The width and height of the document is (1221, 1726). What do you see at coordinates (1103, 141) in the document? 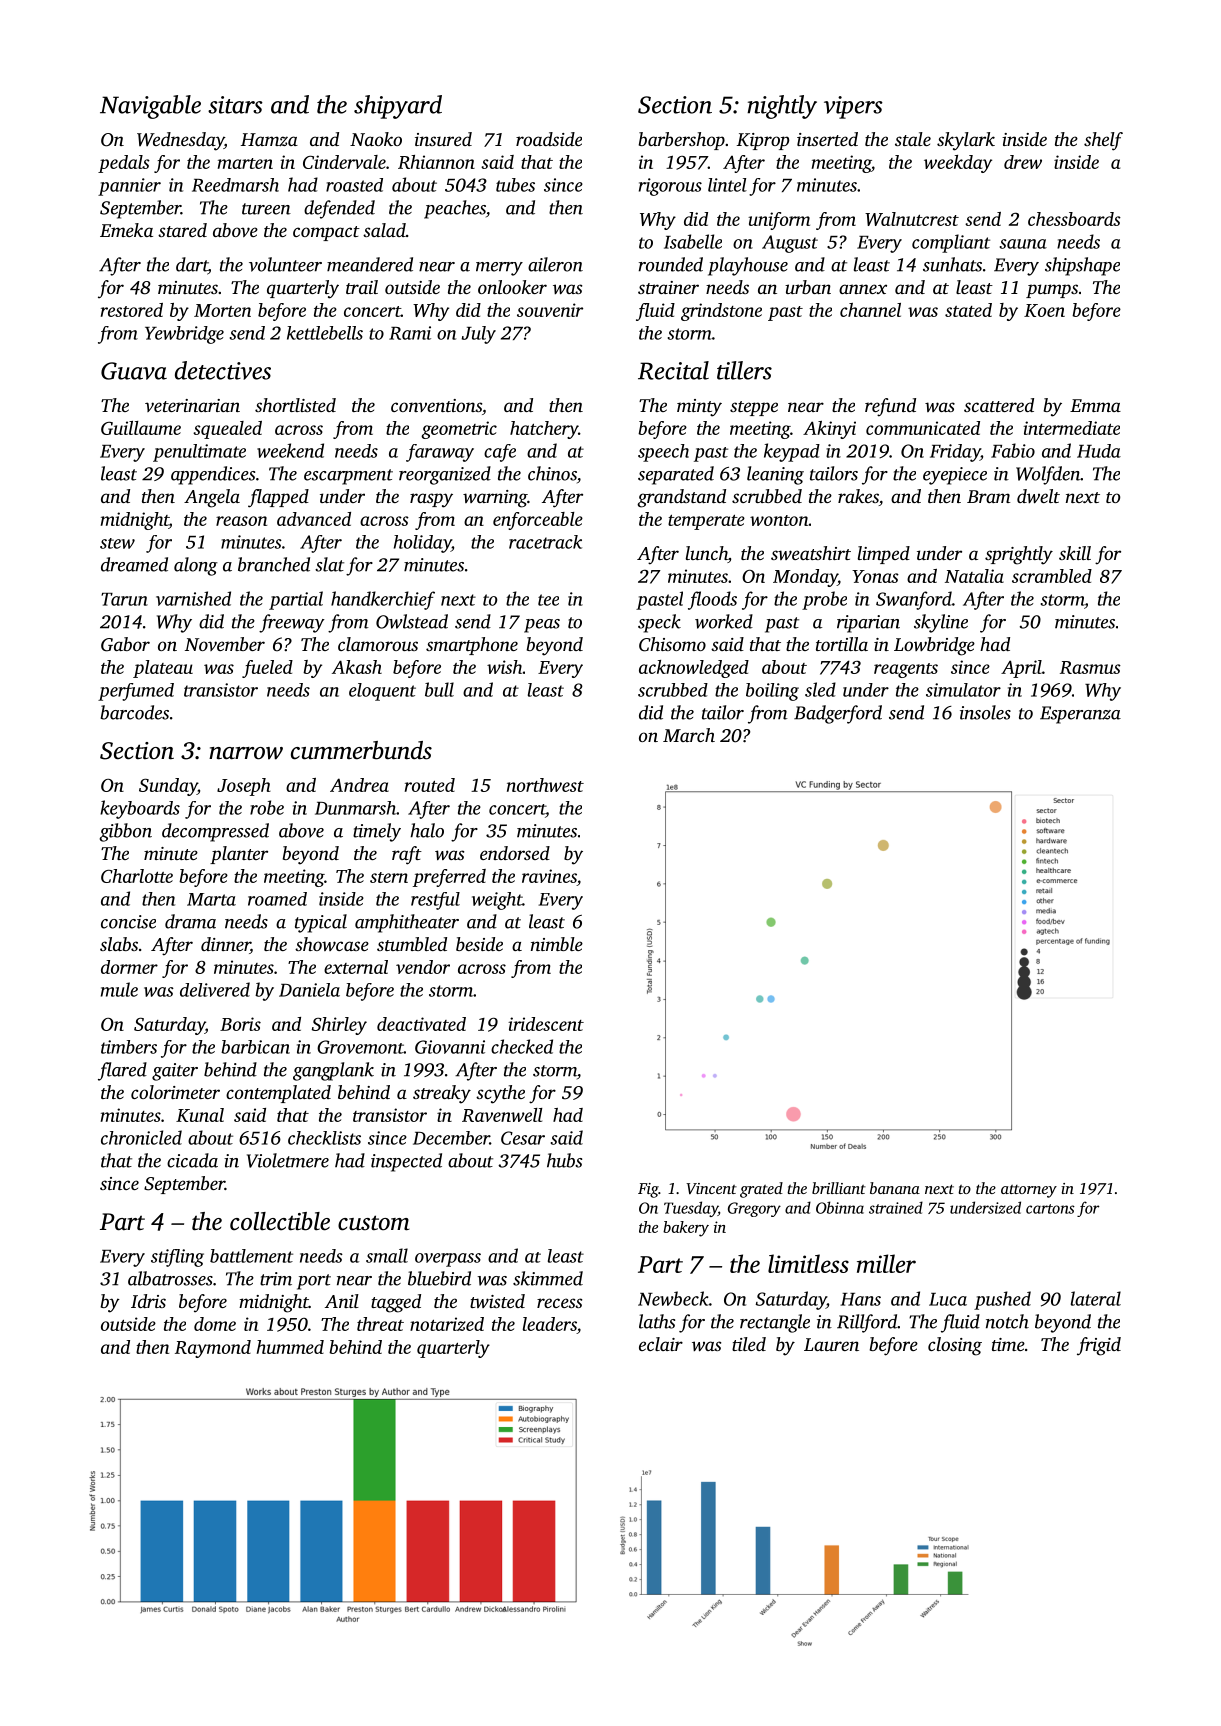
I see `shelf` at bounding box center [1103, 141].
